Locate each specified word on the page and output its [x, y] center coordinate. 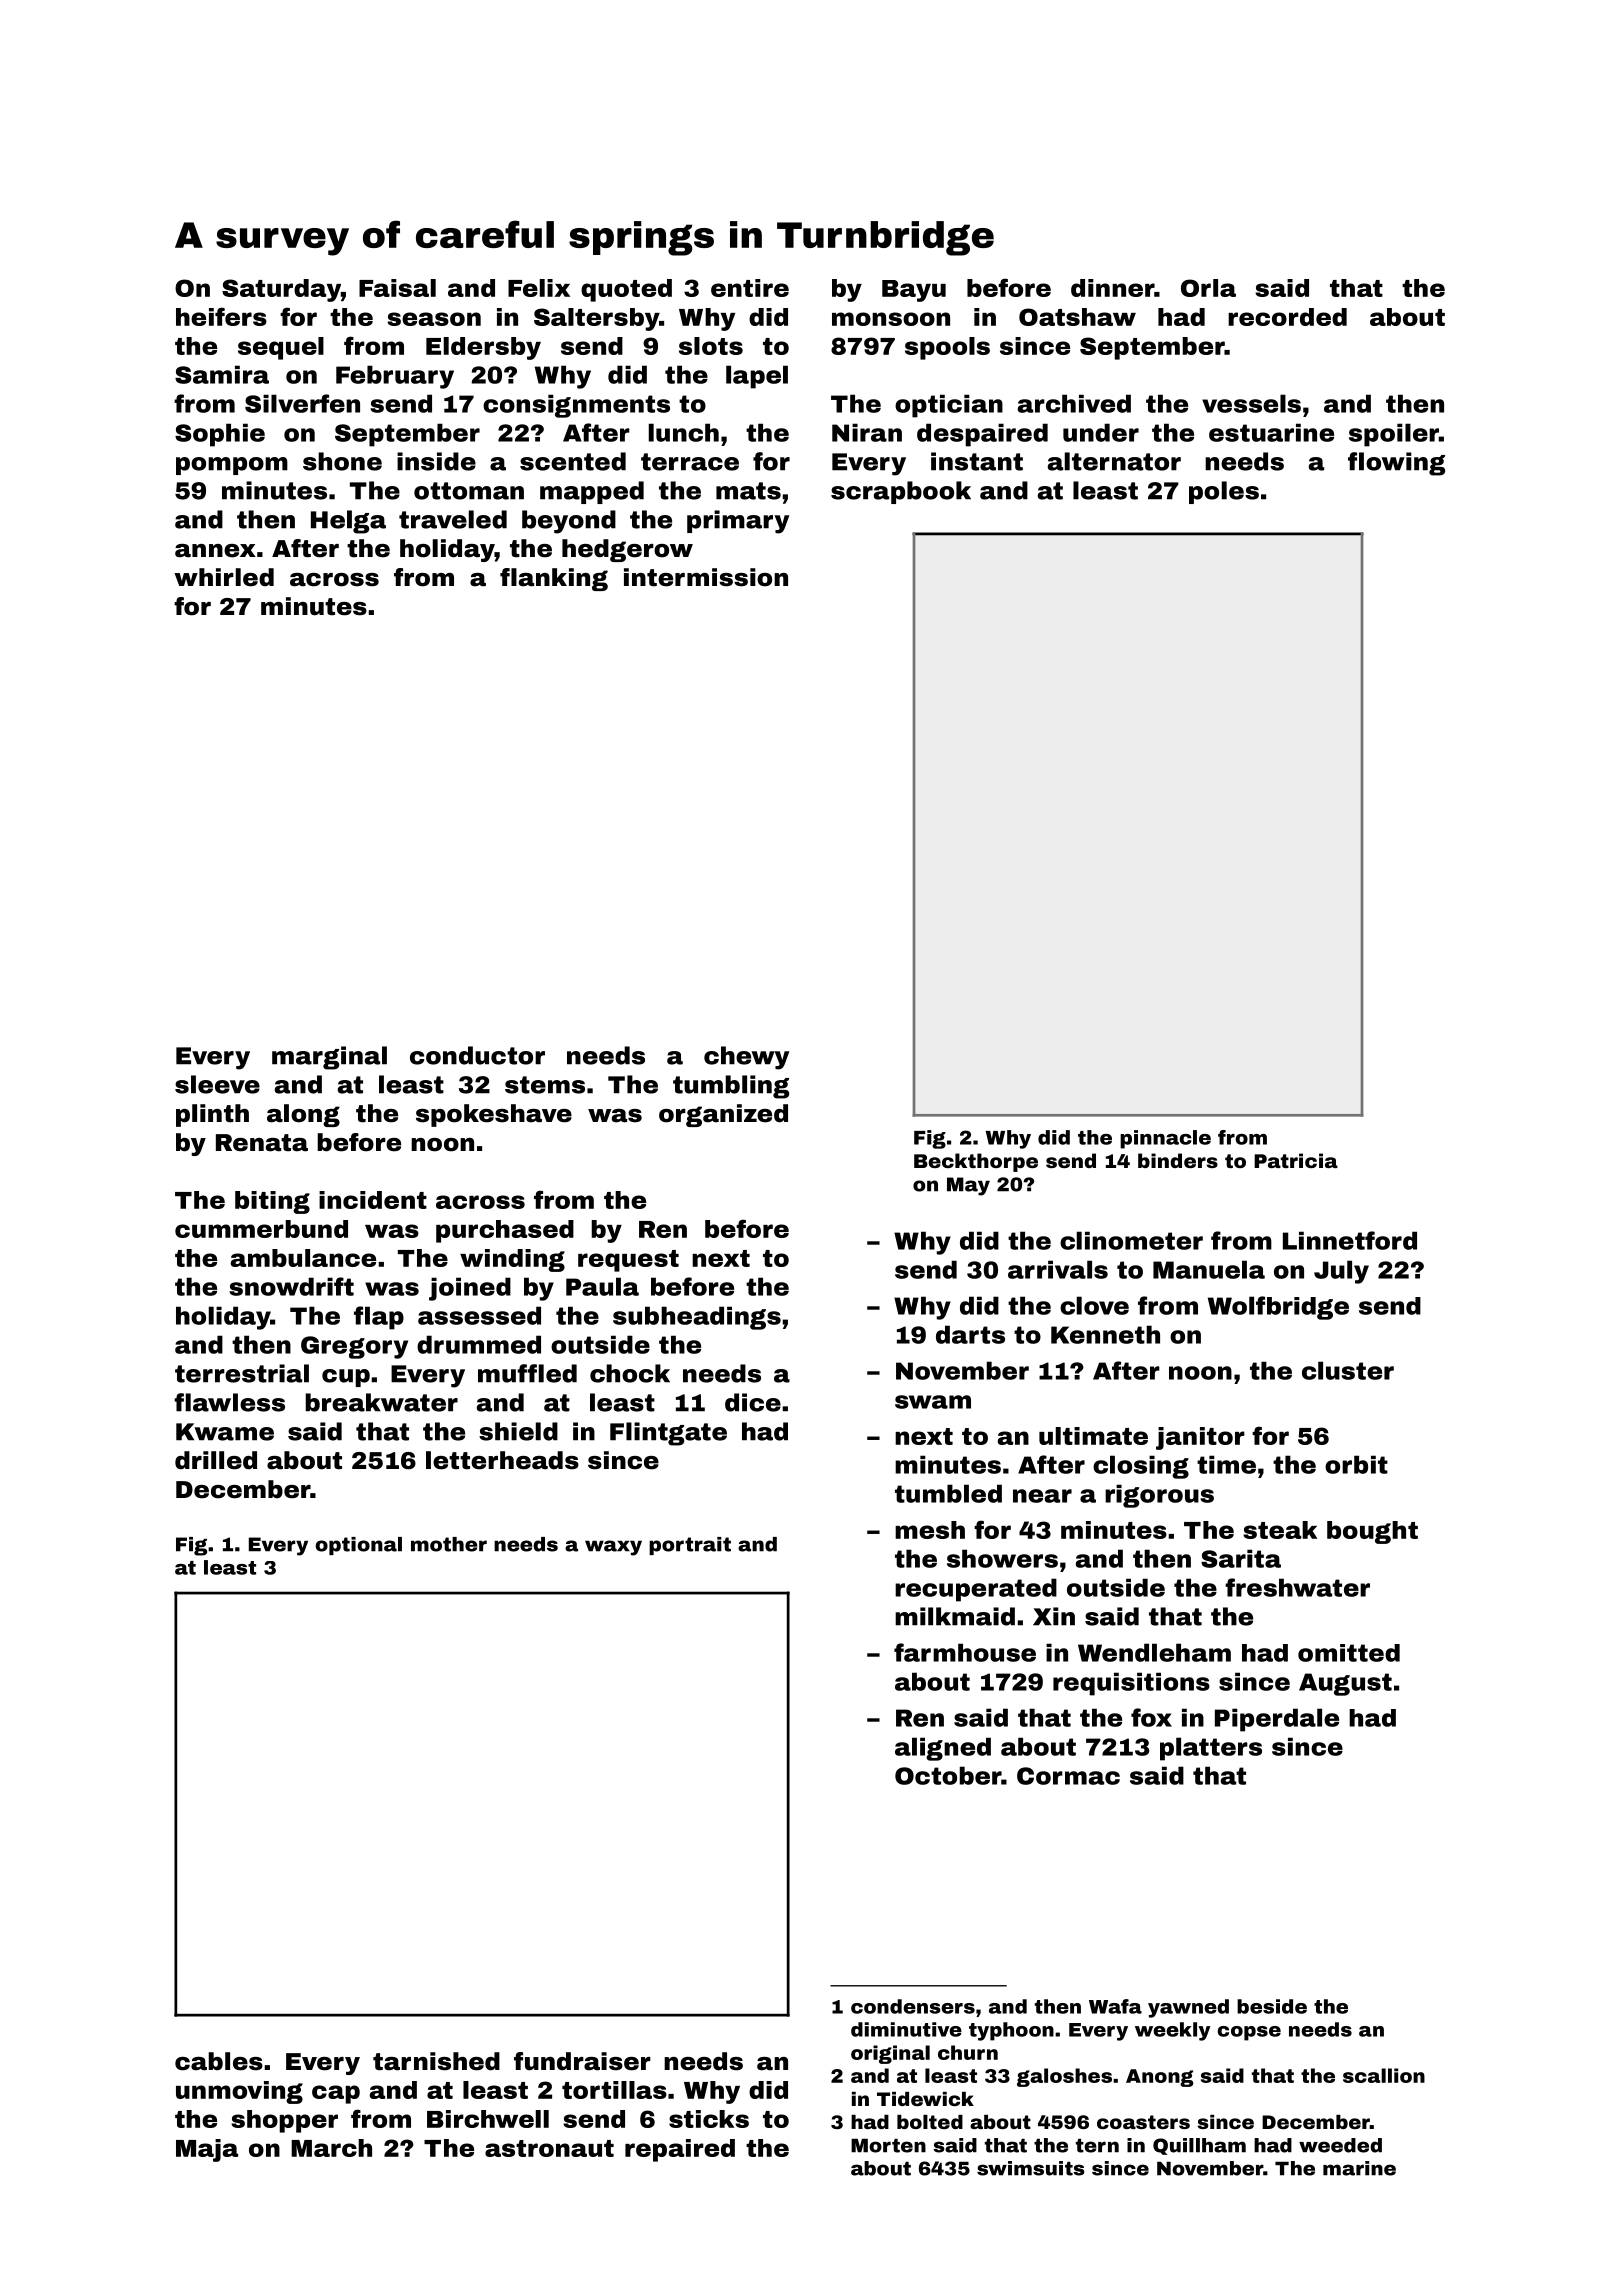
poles [1224, 492]
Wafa [1115, 2006]
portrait [690, 1546]
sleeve [217, 1084]
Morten [888, 2146]
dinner [1112, 288]
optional [359, 1546]
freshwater [1297, 1587]
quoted [626, 290]
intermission [706, 577]
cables [219, 2061]
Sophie [220, 435]
